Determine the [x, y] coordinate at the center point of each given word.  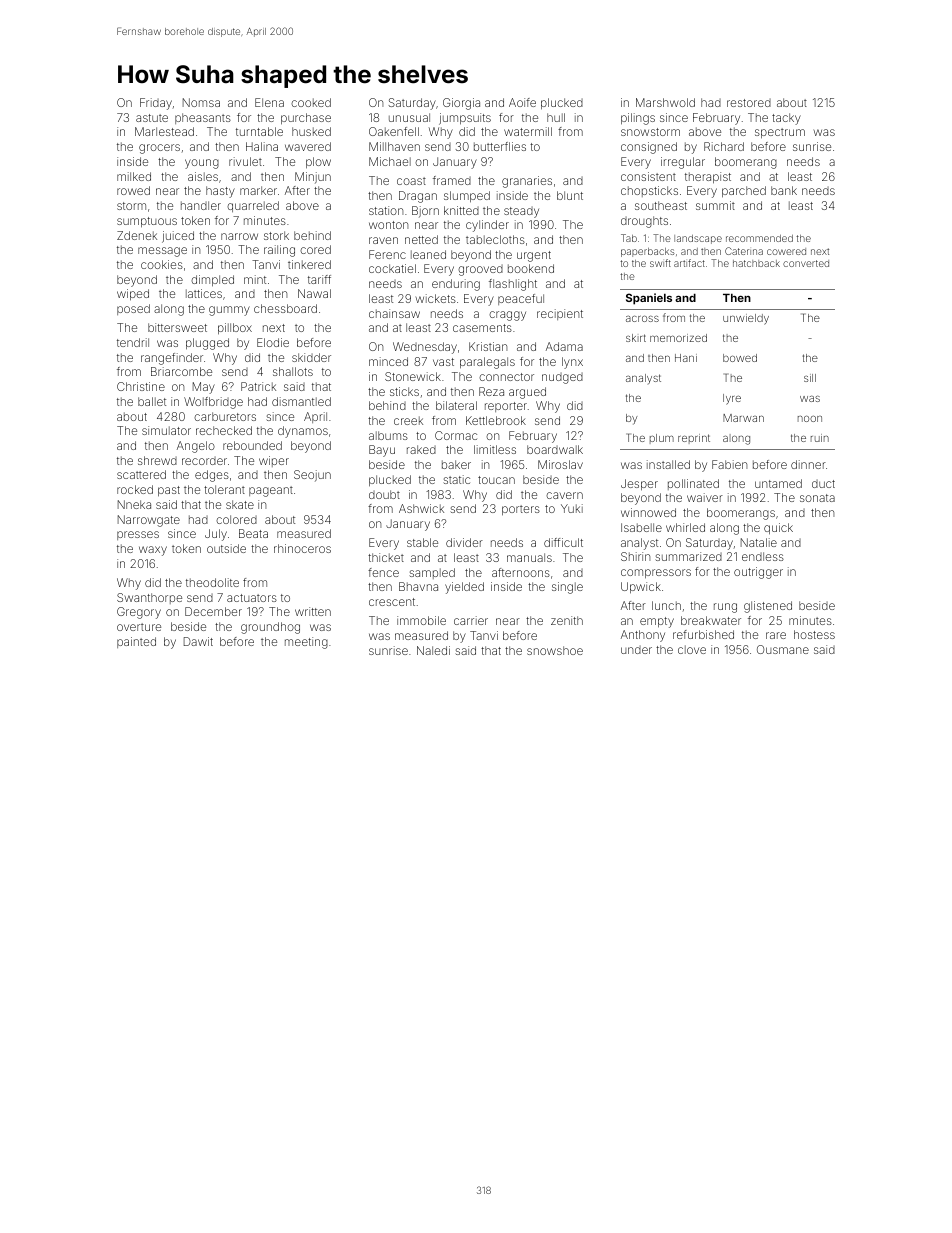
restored [749, 103]
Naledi [433, 650]
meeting [306, 643]
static [456, 479]
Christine [141, 386]
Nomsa [201, 102]
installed [668, 464]
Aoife [522, 102]
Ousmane [783, 649]
